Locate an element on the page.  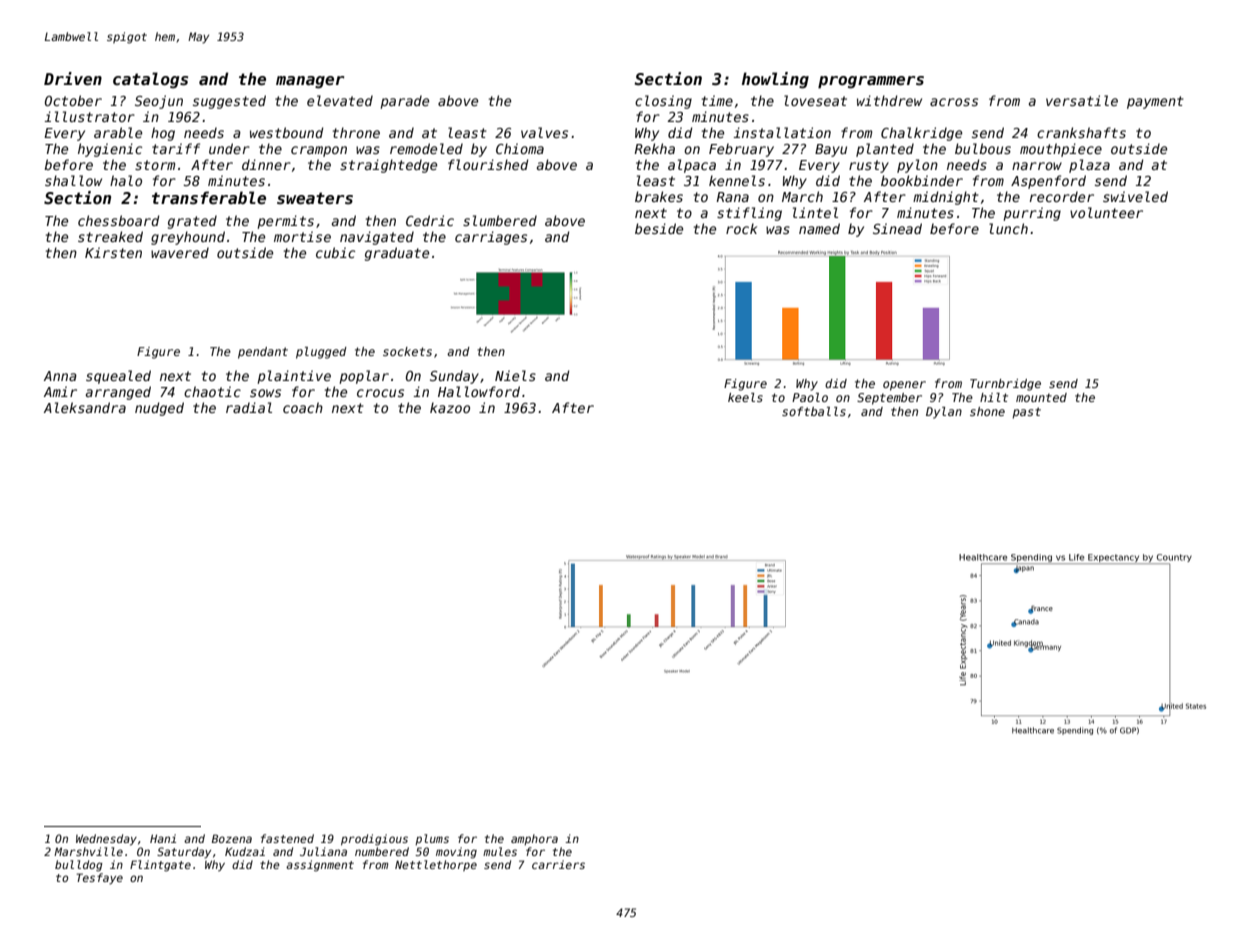
lunch is located at coordinates (1008, 228).
